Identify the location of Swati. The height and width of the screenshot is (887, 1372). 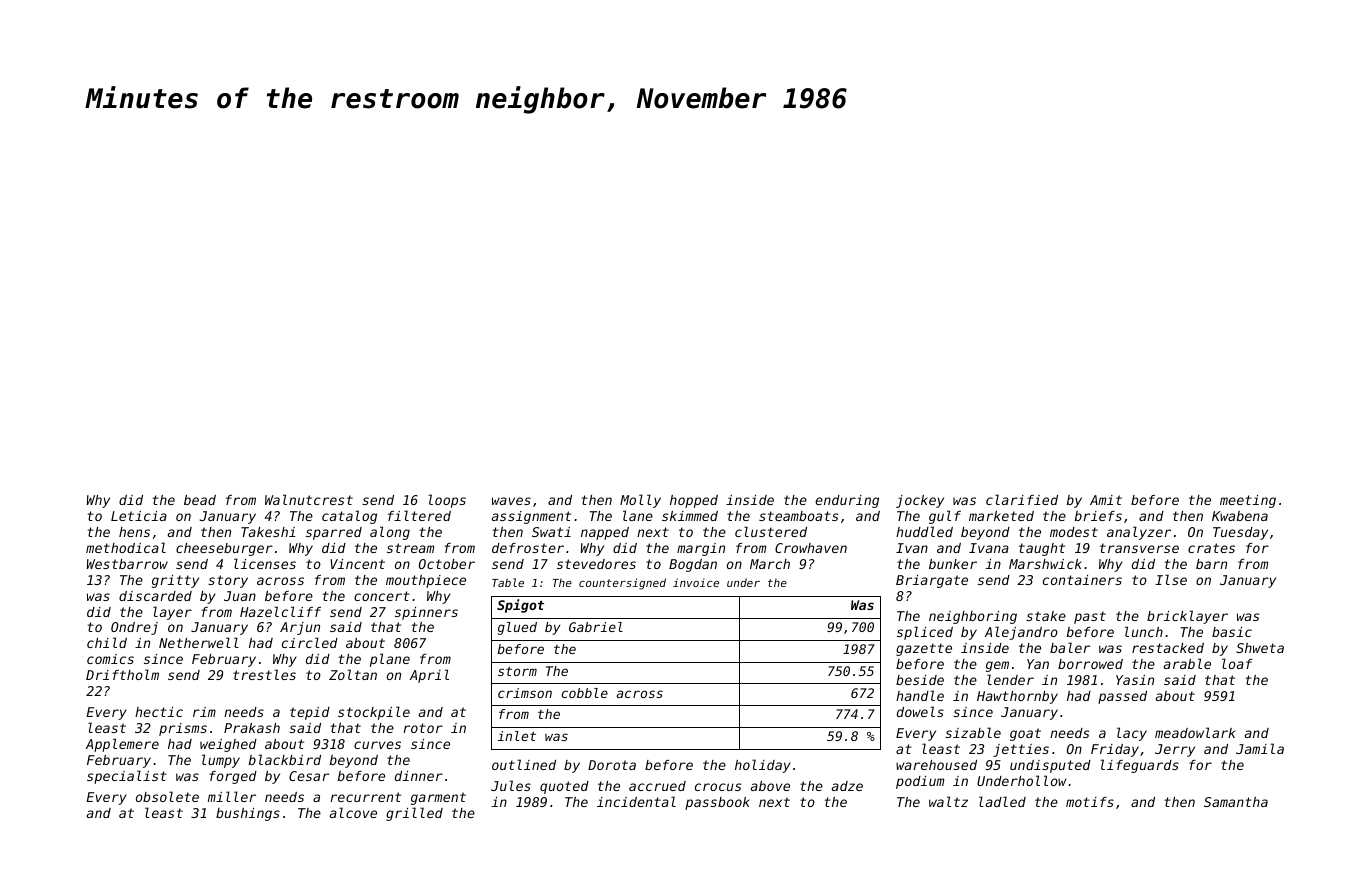
(551, 532).
